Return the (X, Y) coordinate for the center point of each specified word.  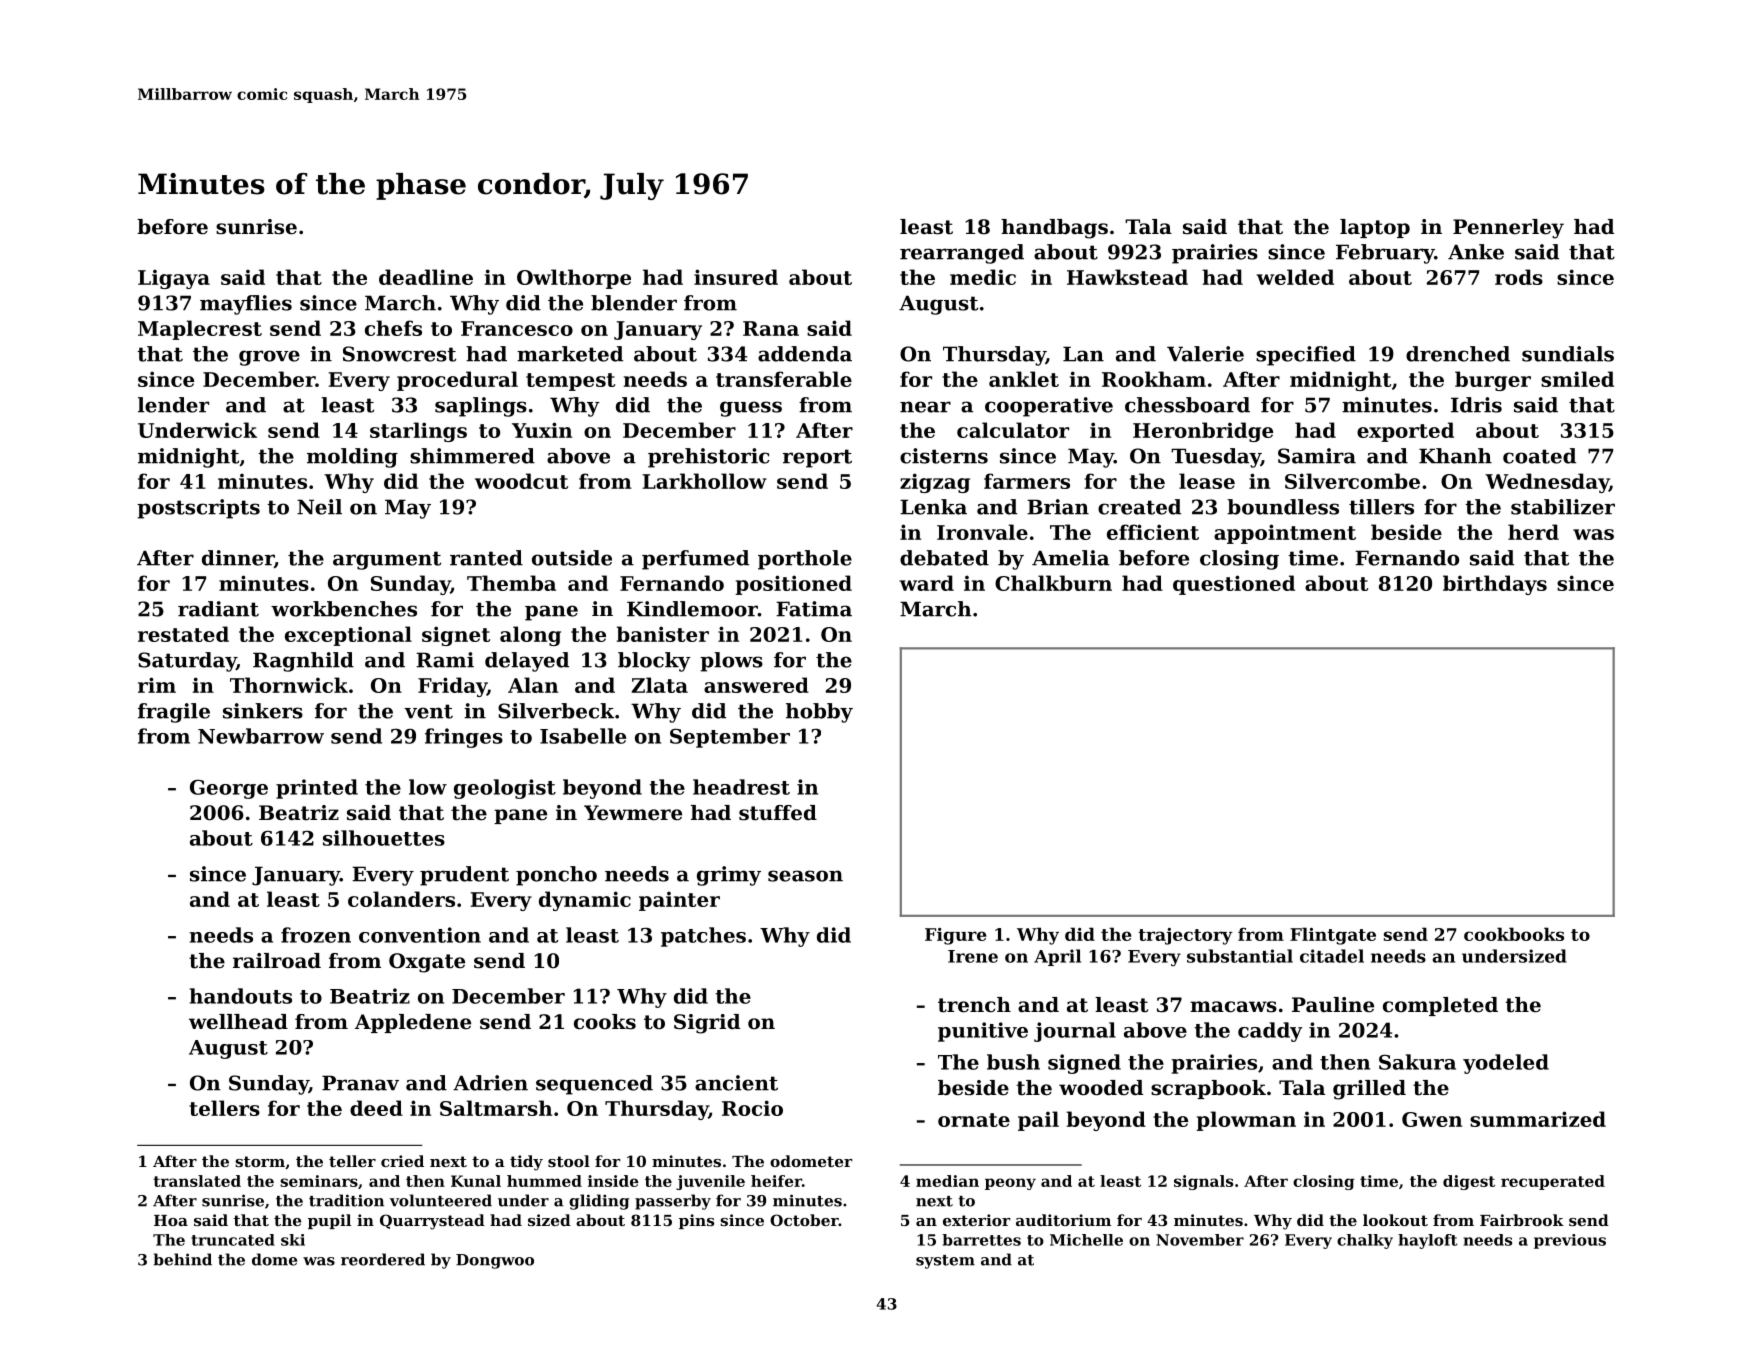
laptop (1375, 228)
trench (974, 1005)
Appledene (413, 1023)
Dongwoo (495, 1261)
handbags (1054, 229)
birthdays (1495, 585)
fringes (464, 738)
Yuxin (542, 430)
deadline (426, 277)
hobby (819, 713)
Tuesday (1216, 458)
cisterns (944, 456)
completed (1440, 1006)
